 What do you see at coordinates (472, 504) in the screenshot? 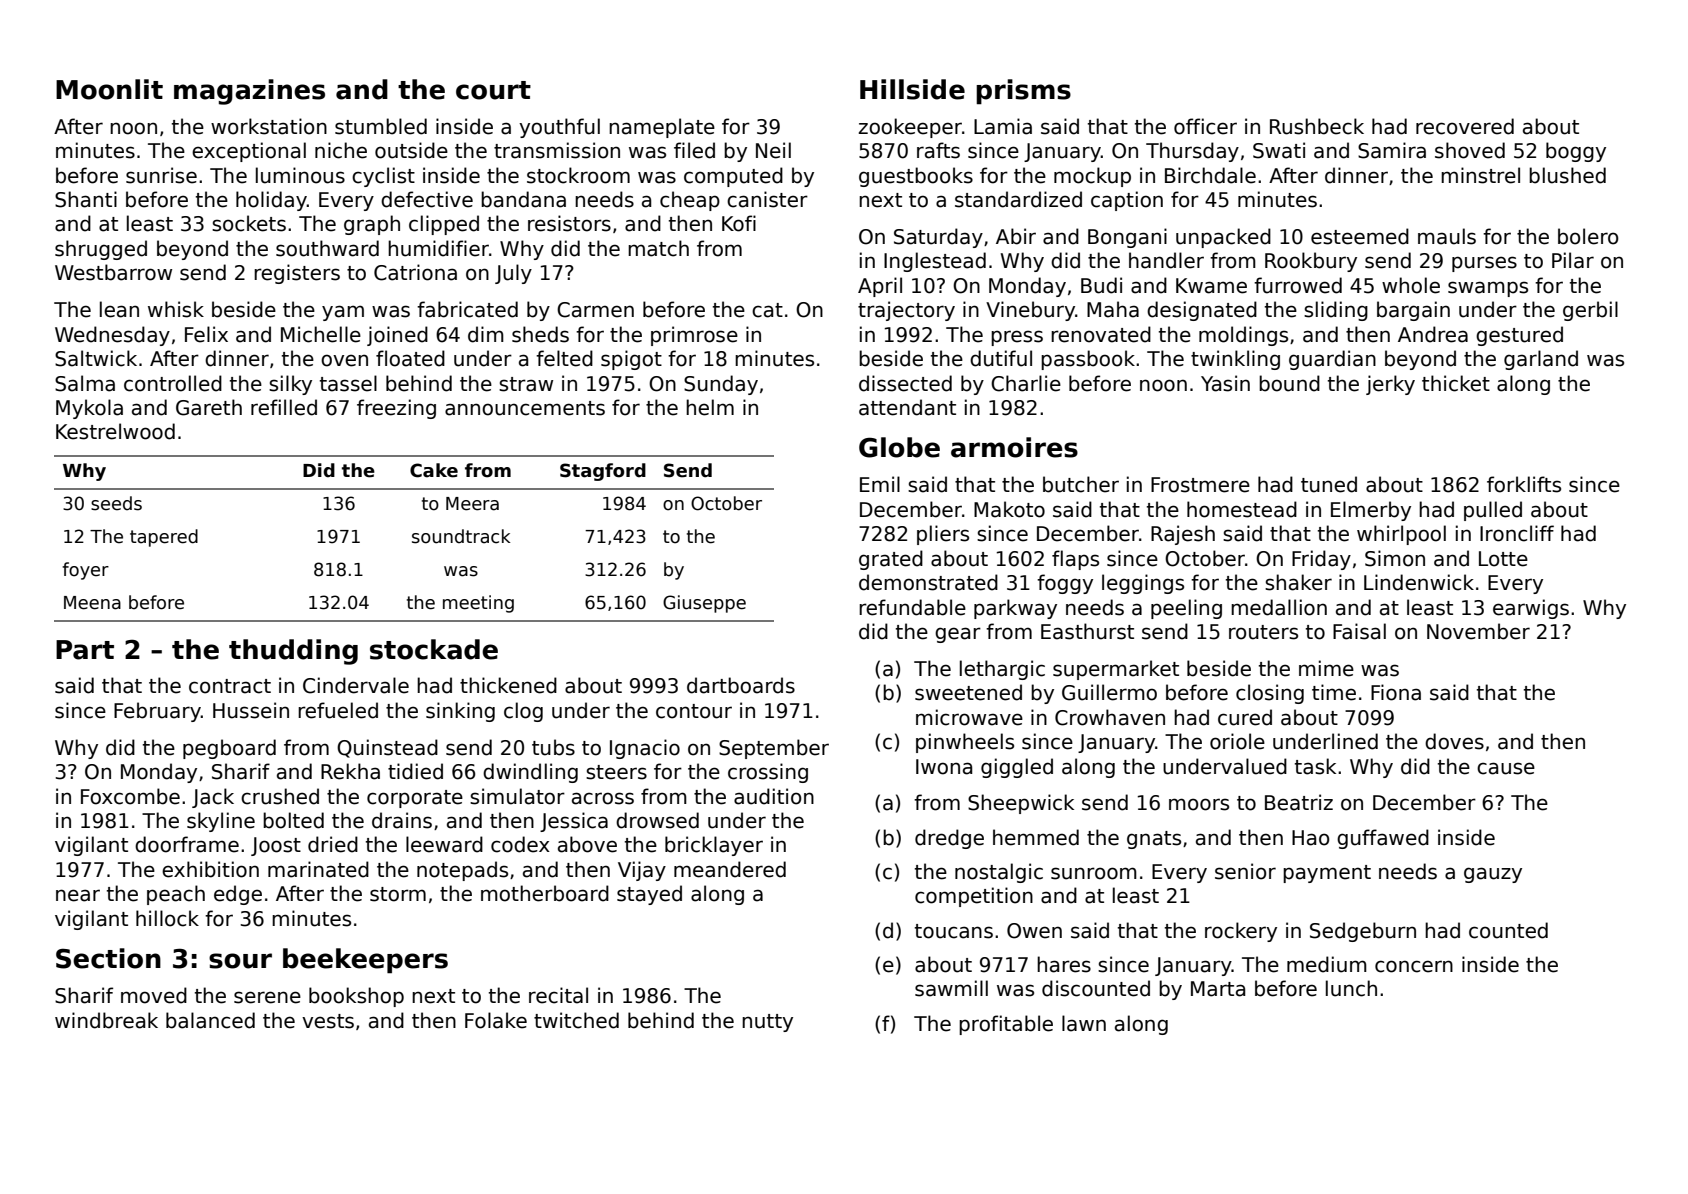
I see `Meera` at bounding box center [472, 504].
